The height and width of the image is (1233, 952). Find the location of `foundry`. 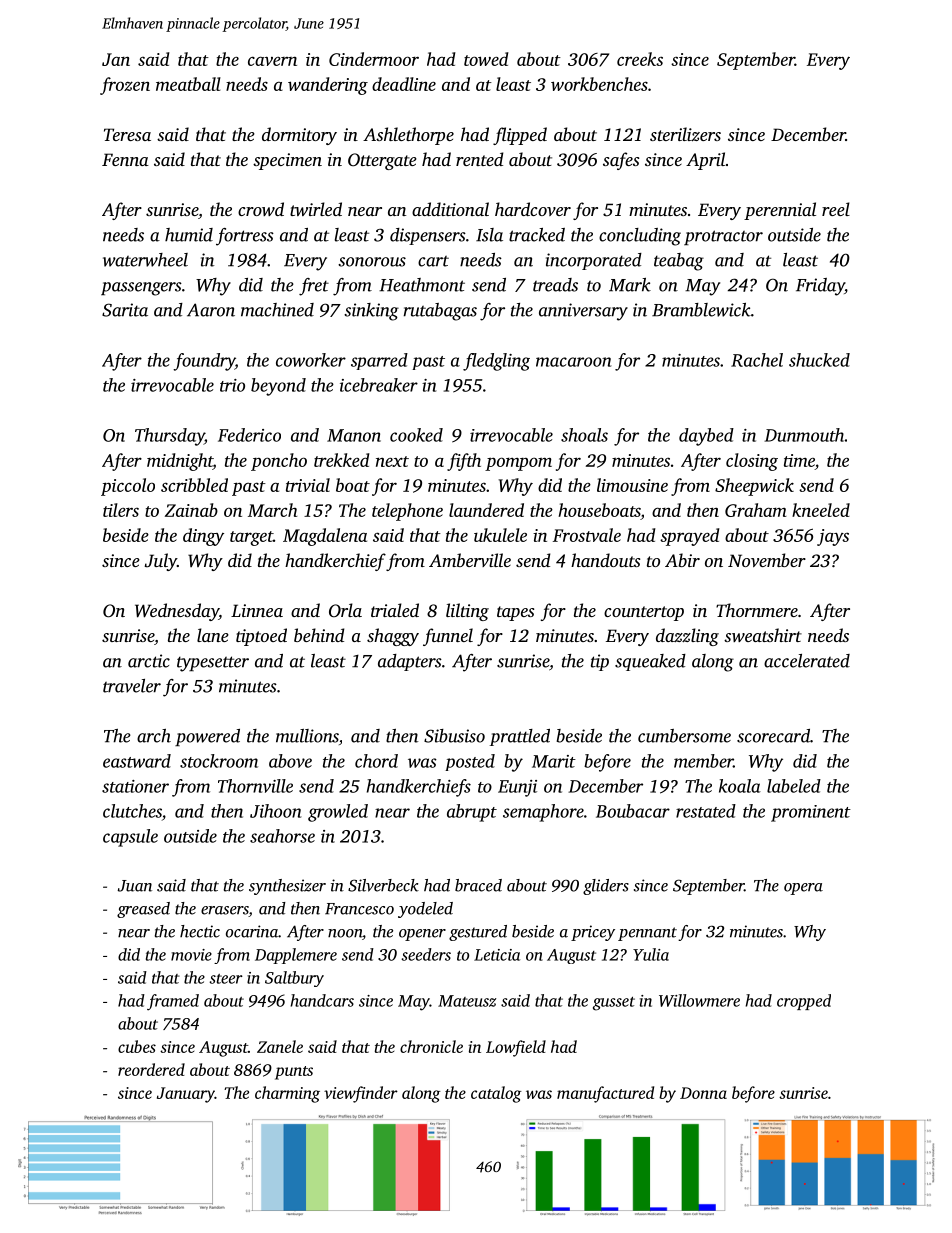

foundry is located at coordinates (204, 362).
